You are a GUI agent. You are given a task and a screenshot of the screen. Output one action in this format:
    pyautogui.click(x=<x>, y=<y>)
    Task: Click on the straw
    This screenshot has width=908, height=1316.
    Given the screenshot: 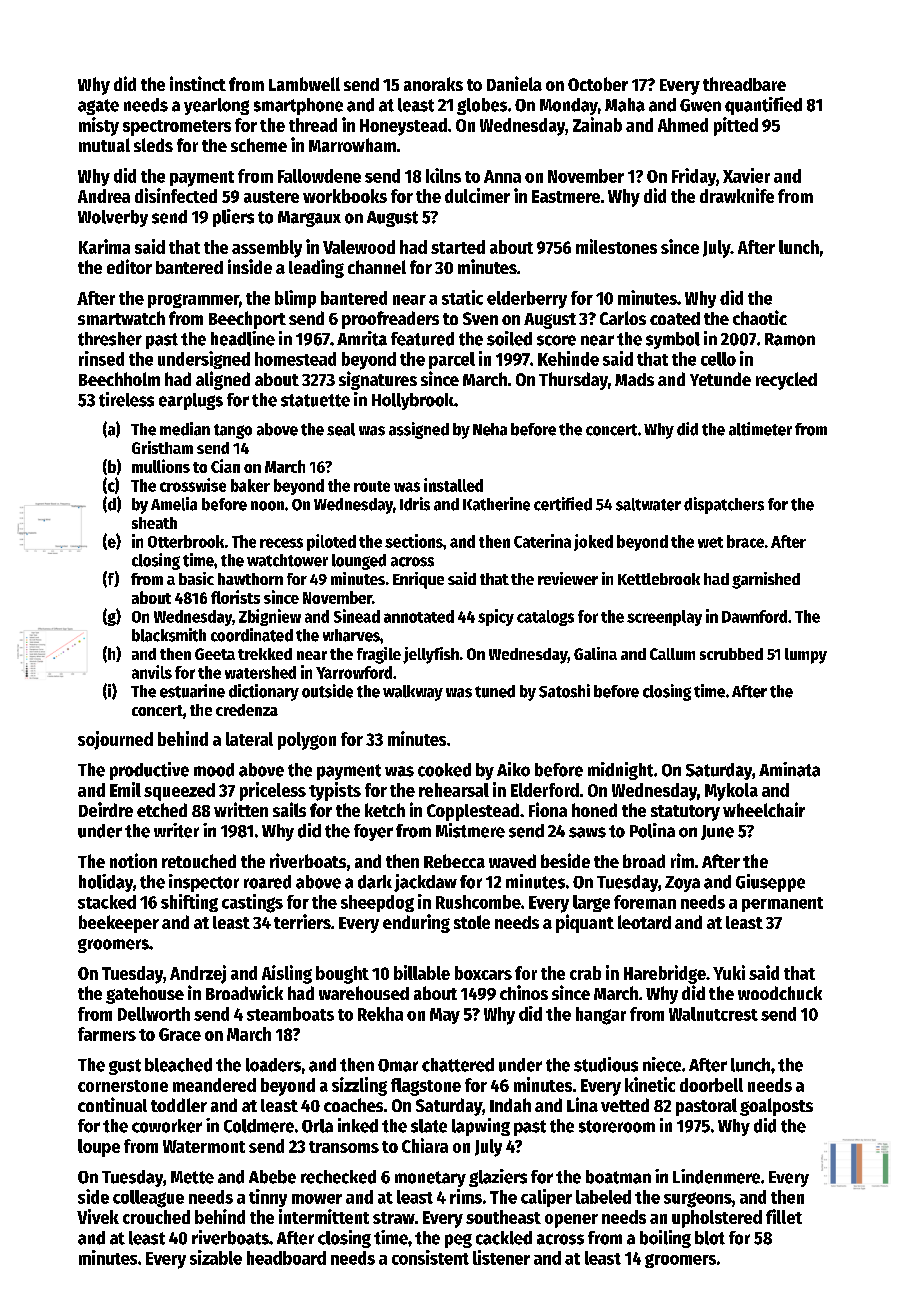 What is the action you would take?
    pyautogui.click(x=394, y=1218)
